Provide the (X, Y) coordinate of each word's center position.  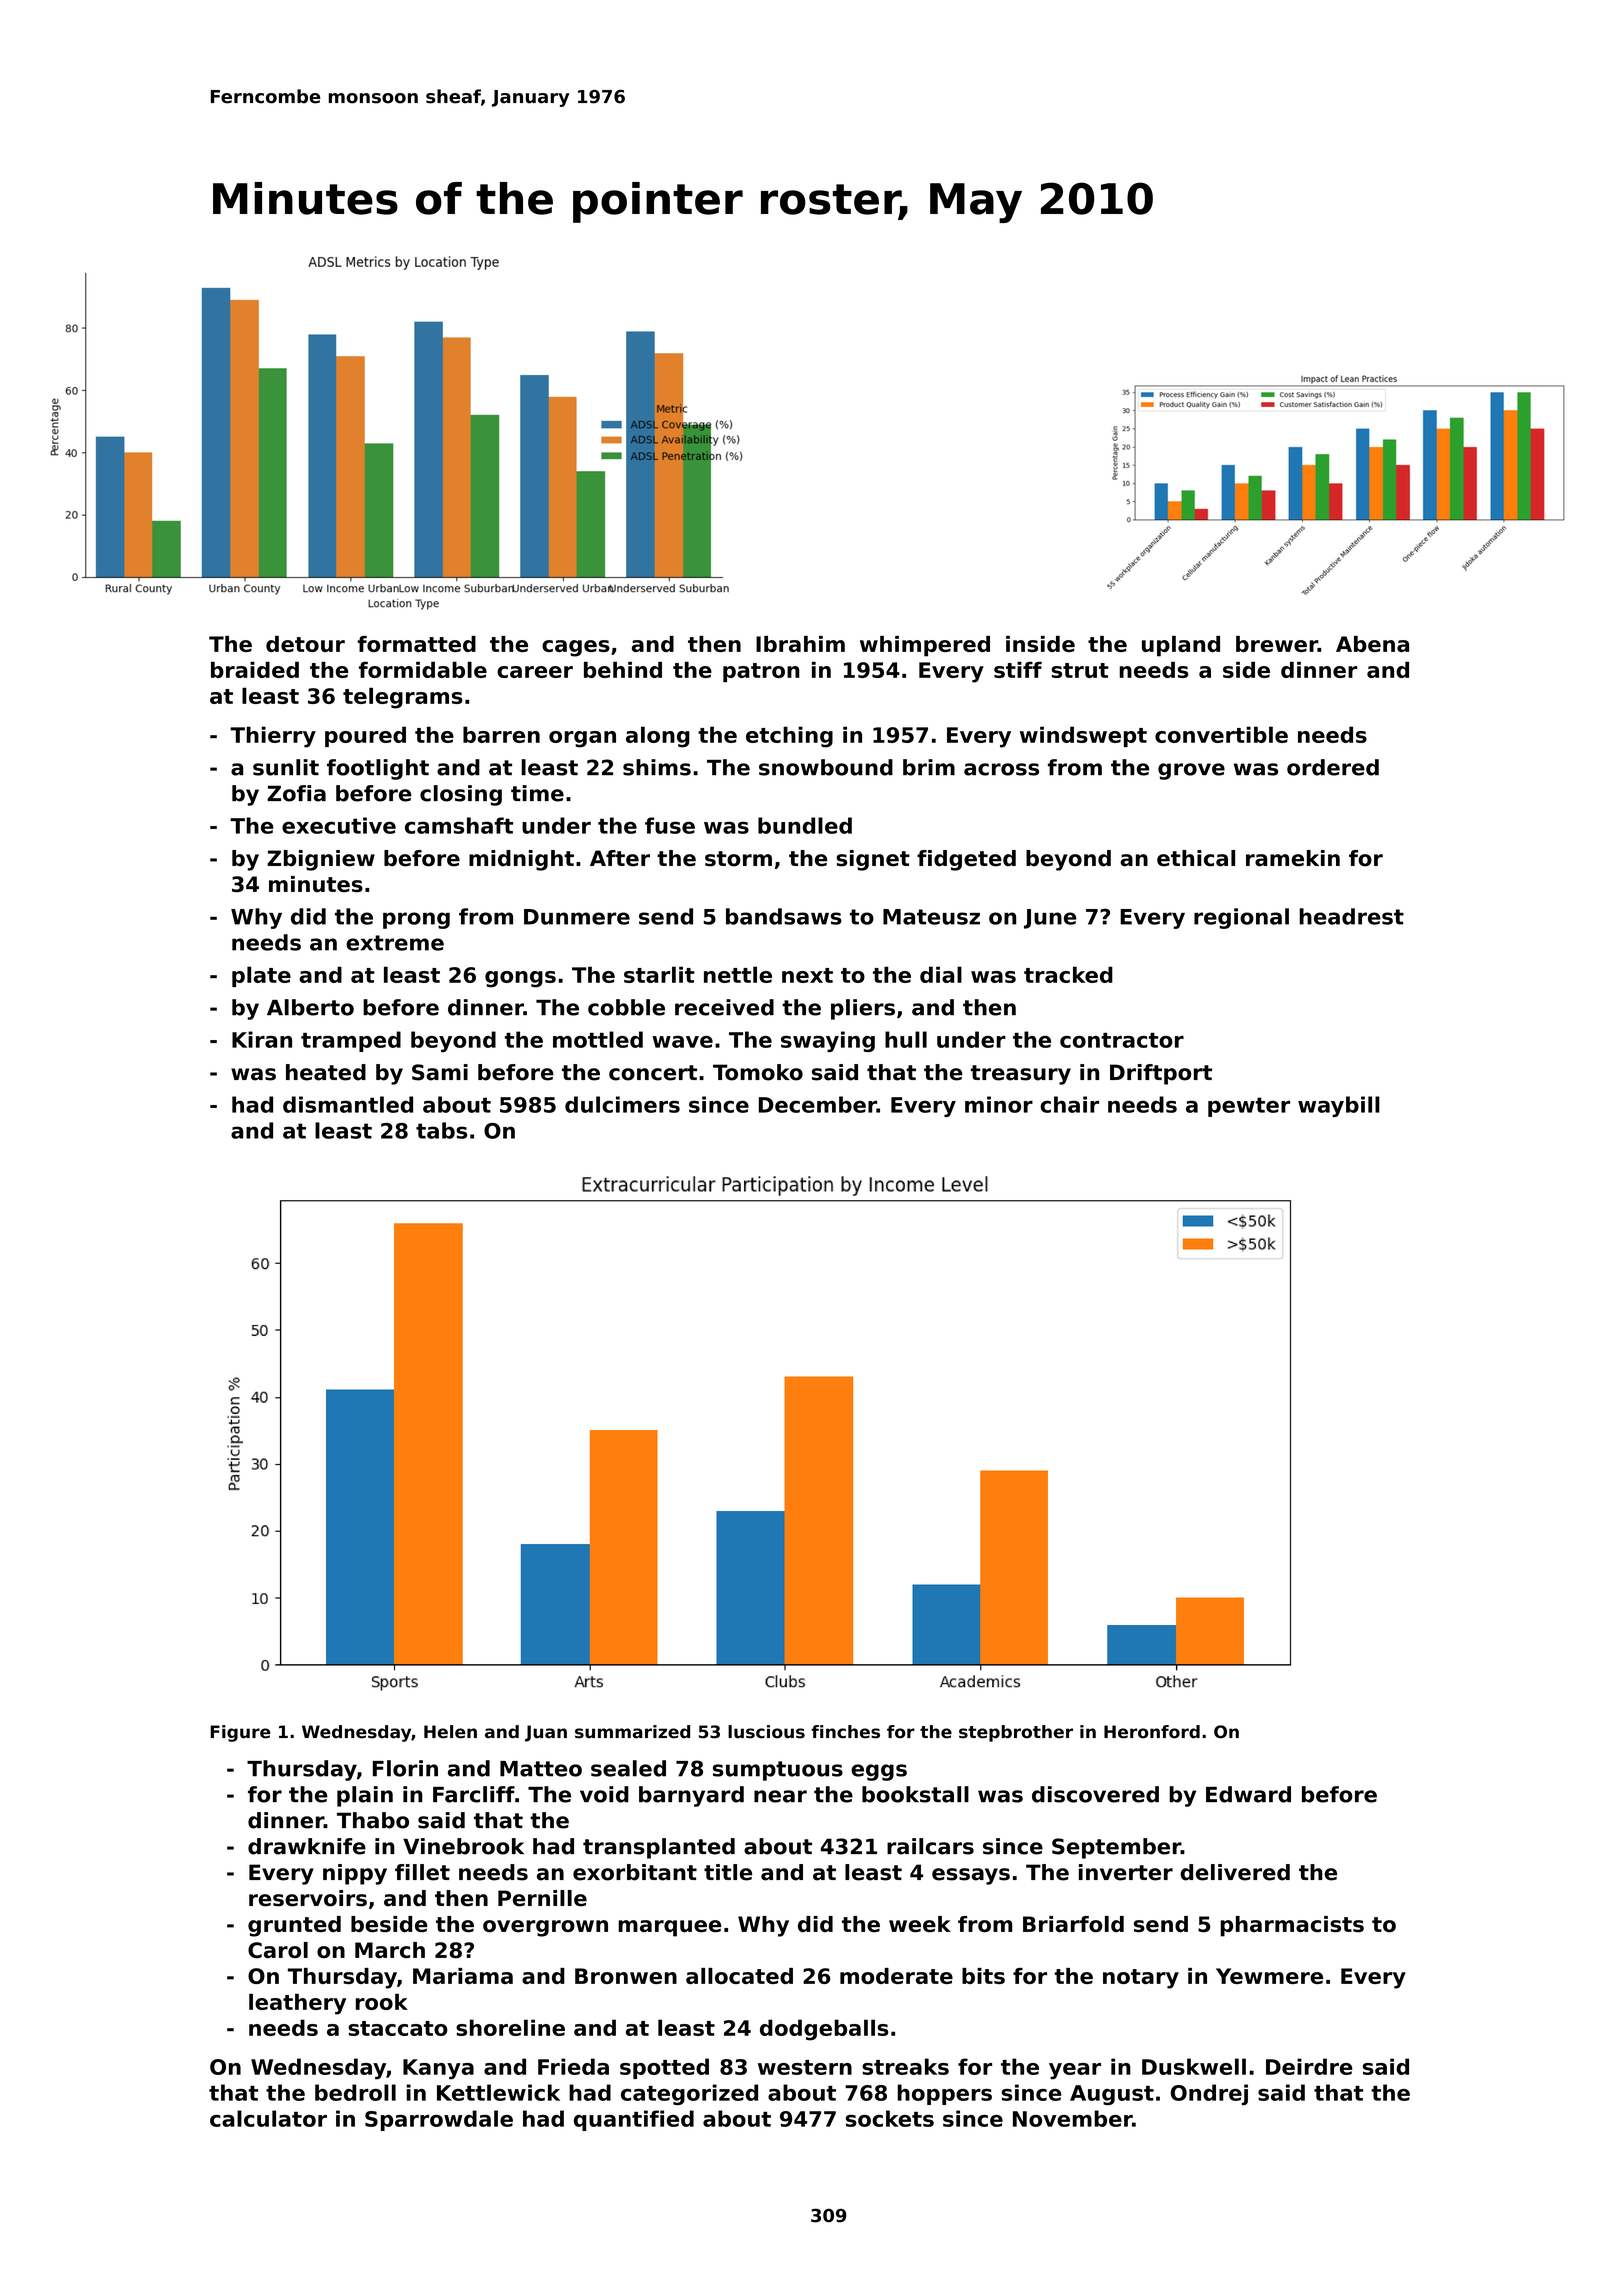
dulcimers (622, 1104)
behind (623, 670)
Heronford (1152, 1732)
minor (999, 1104)
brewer (1277, 644)
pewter (1249, 1107)
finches (845, 1732)
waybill (1339, 1106)
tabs (441, 1130)
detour (305, 644)
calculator (268, 2118)
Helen (450, 1732)
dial (941, 974)
